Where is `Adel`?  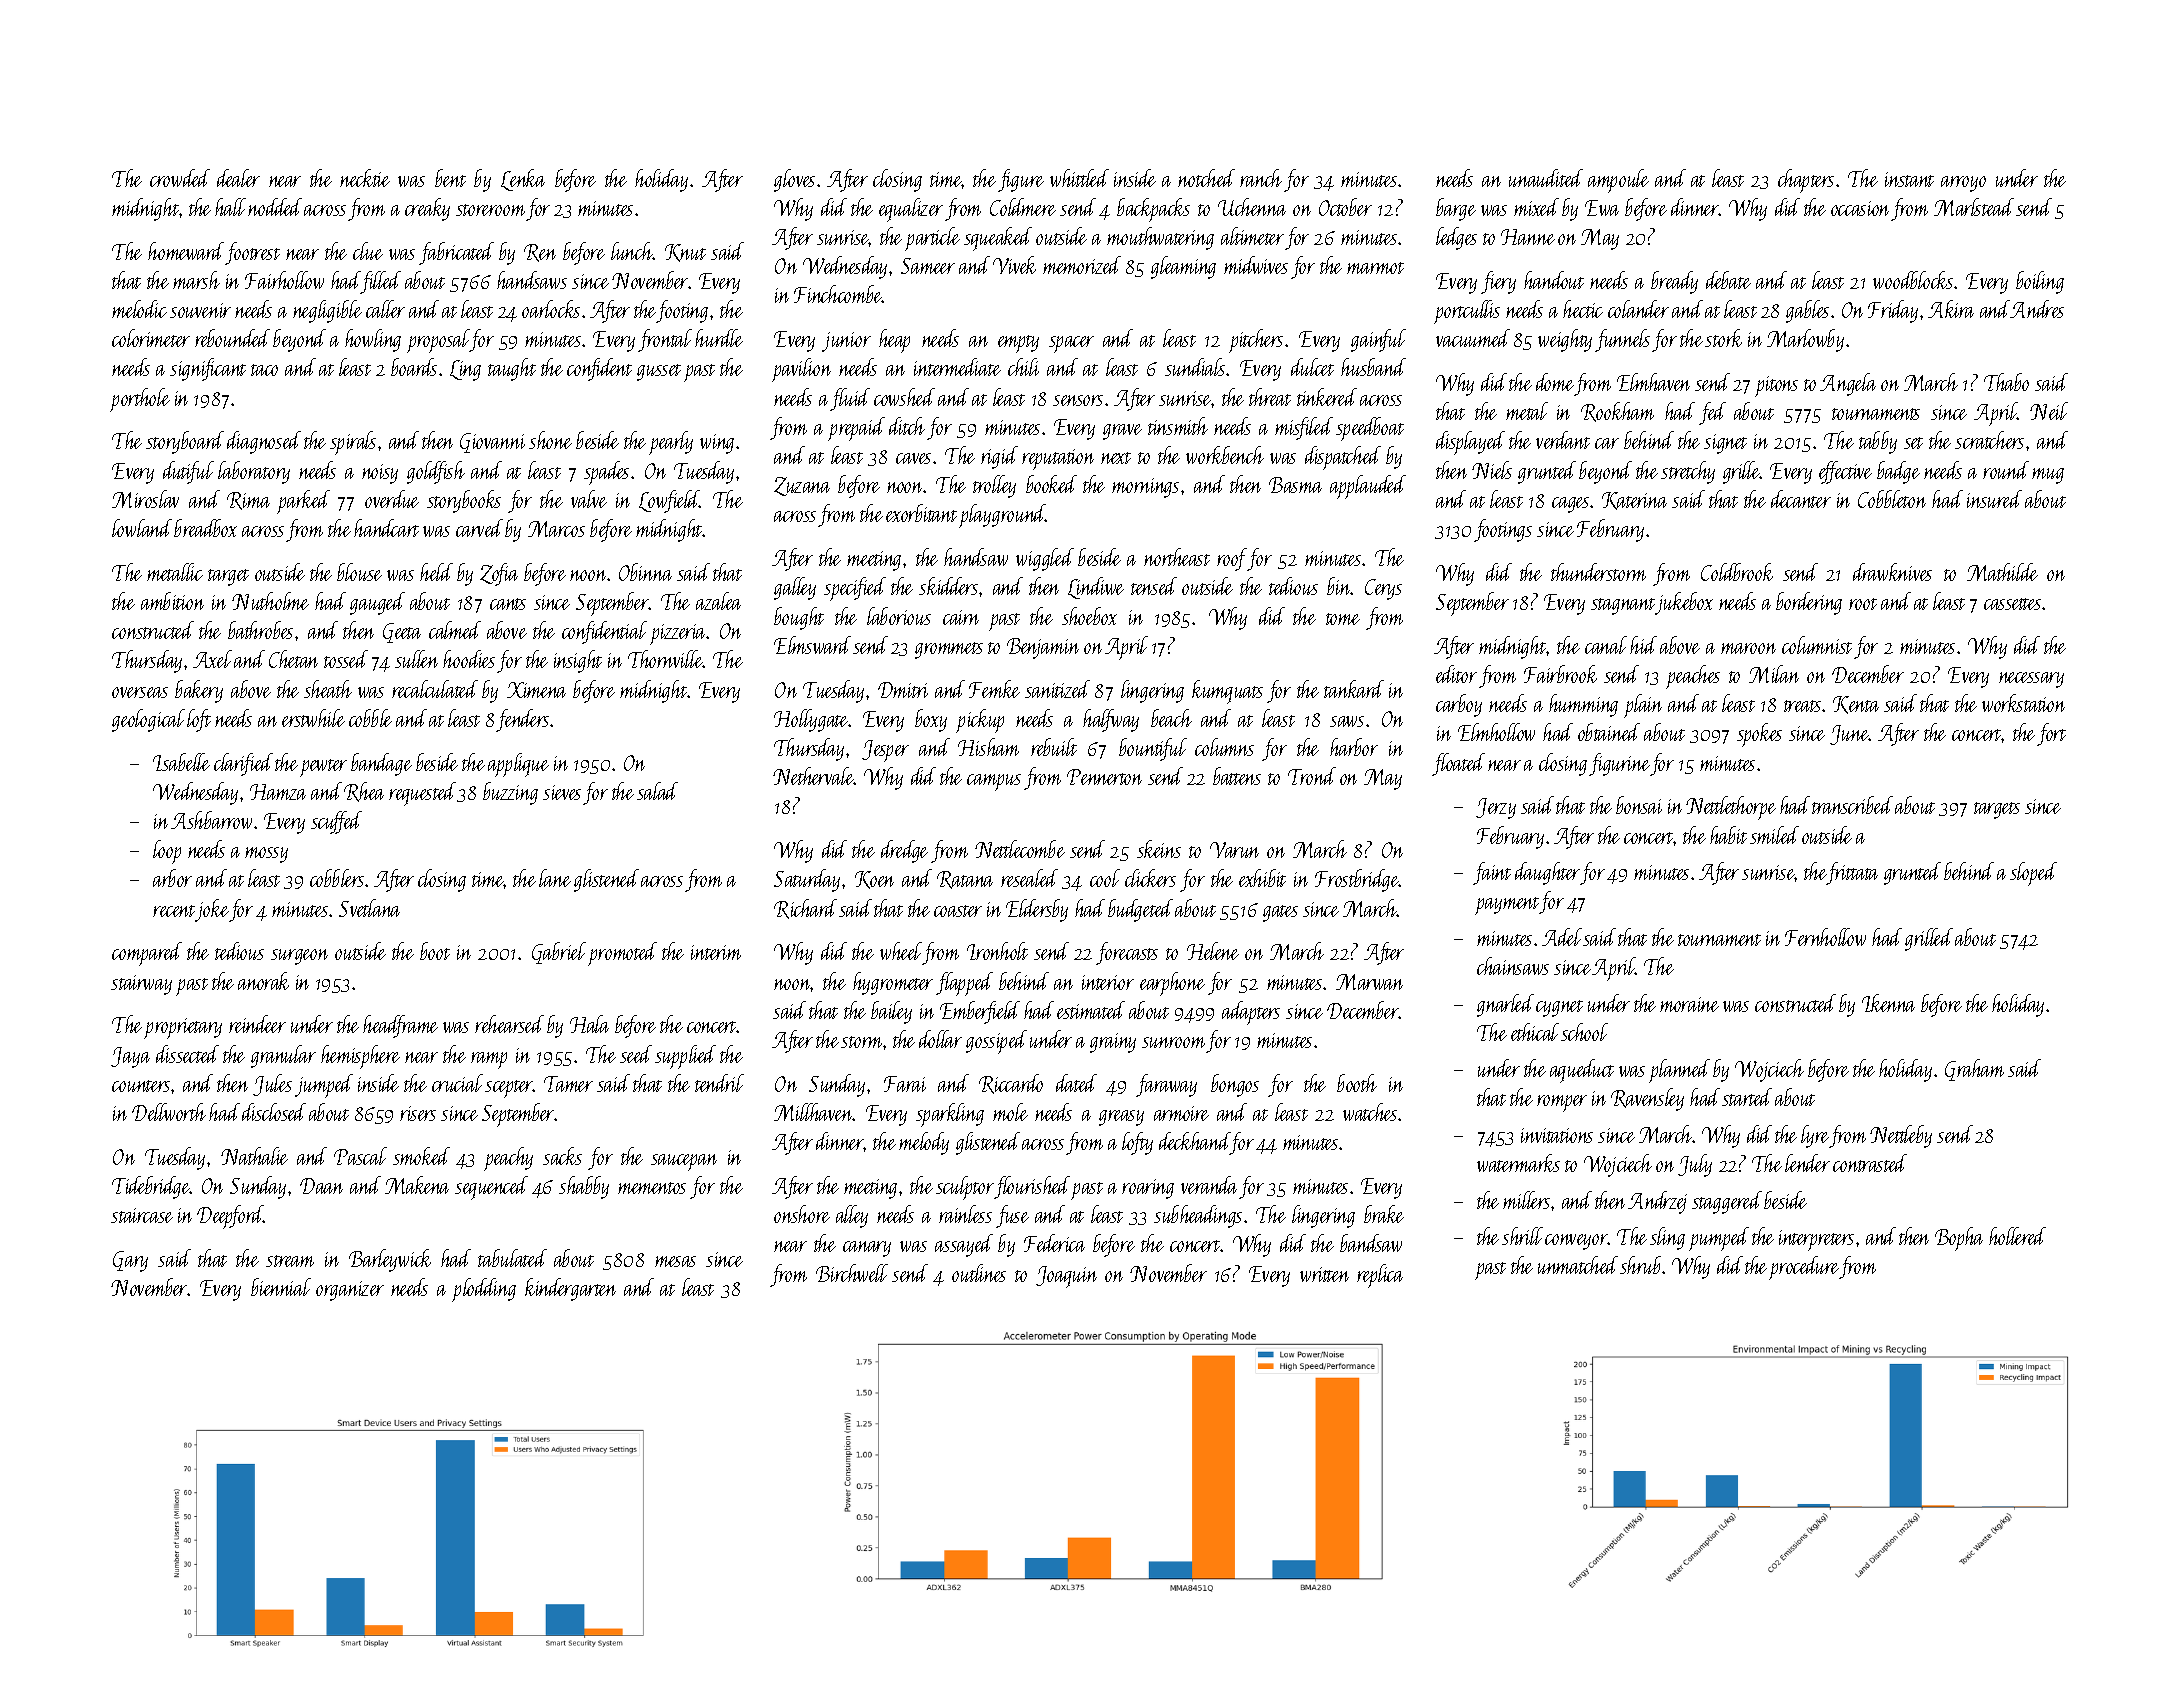 Adel is located at coordinates (1562, 937).
